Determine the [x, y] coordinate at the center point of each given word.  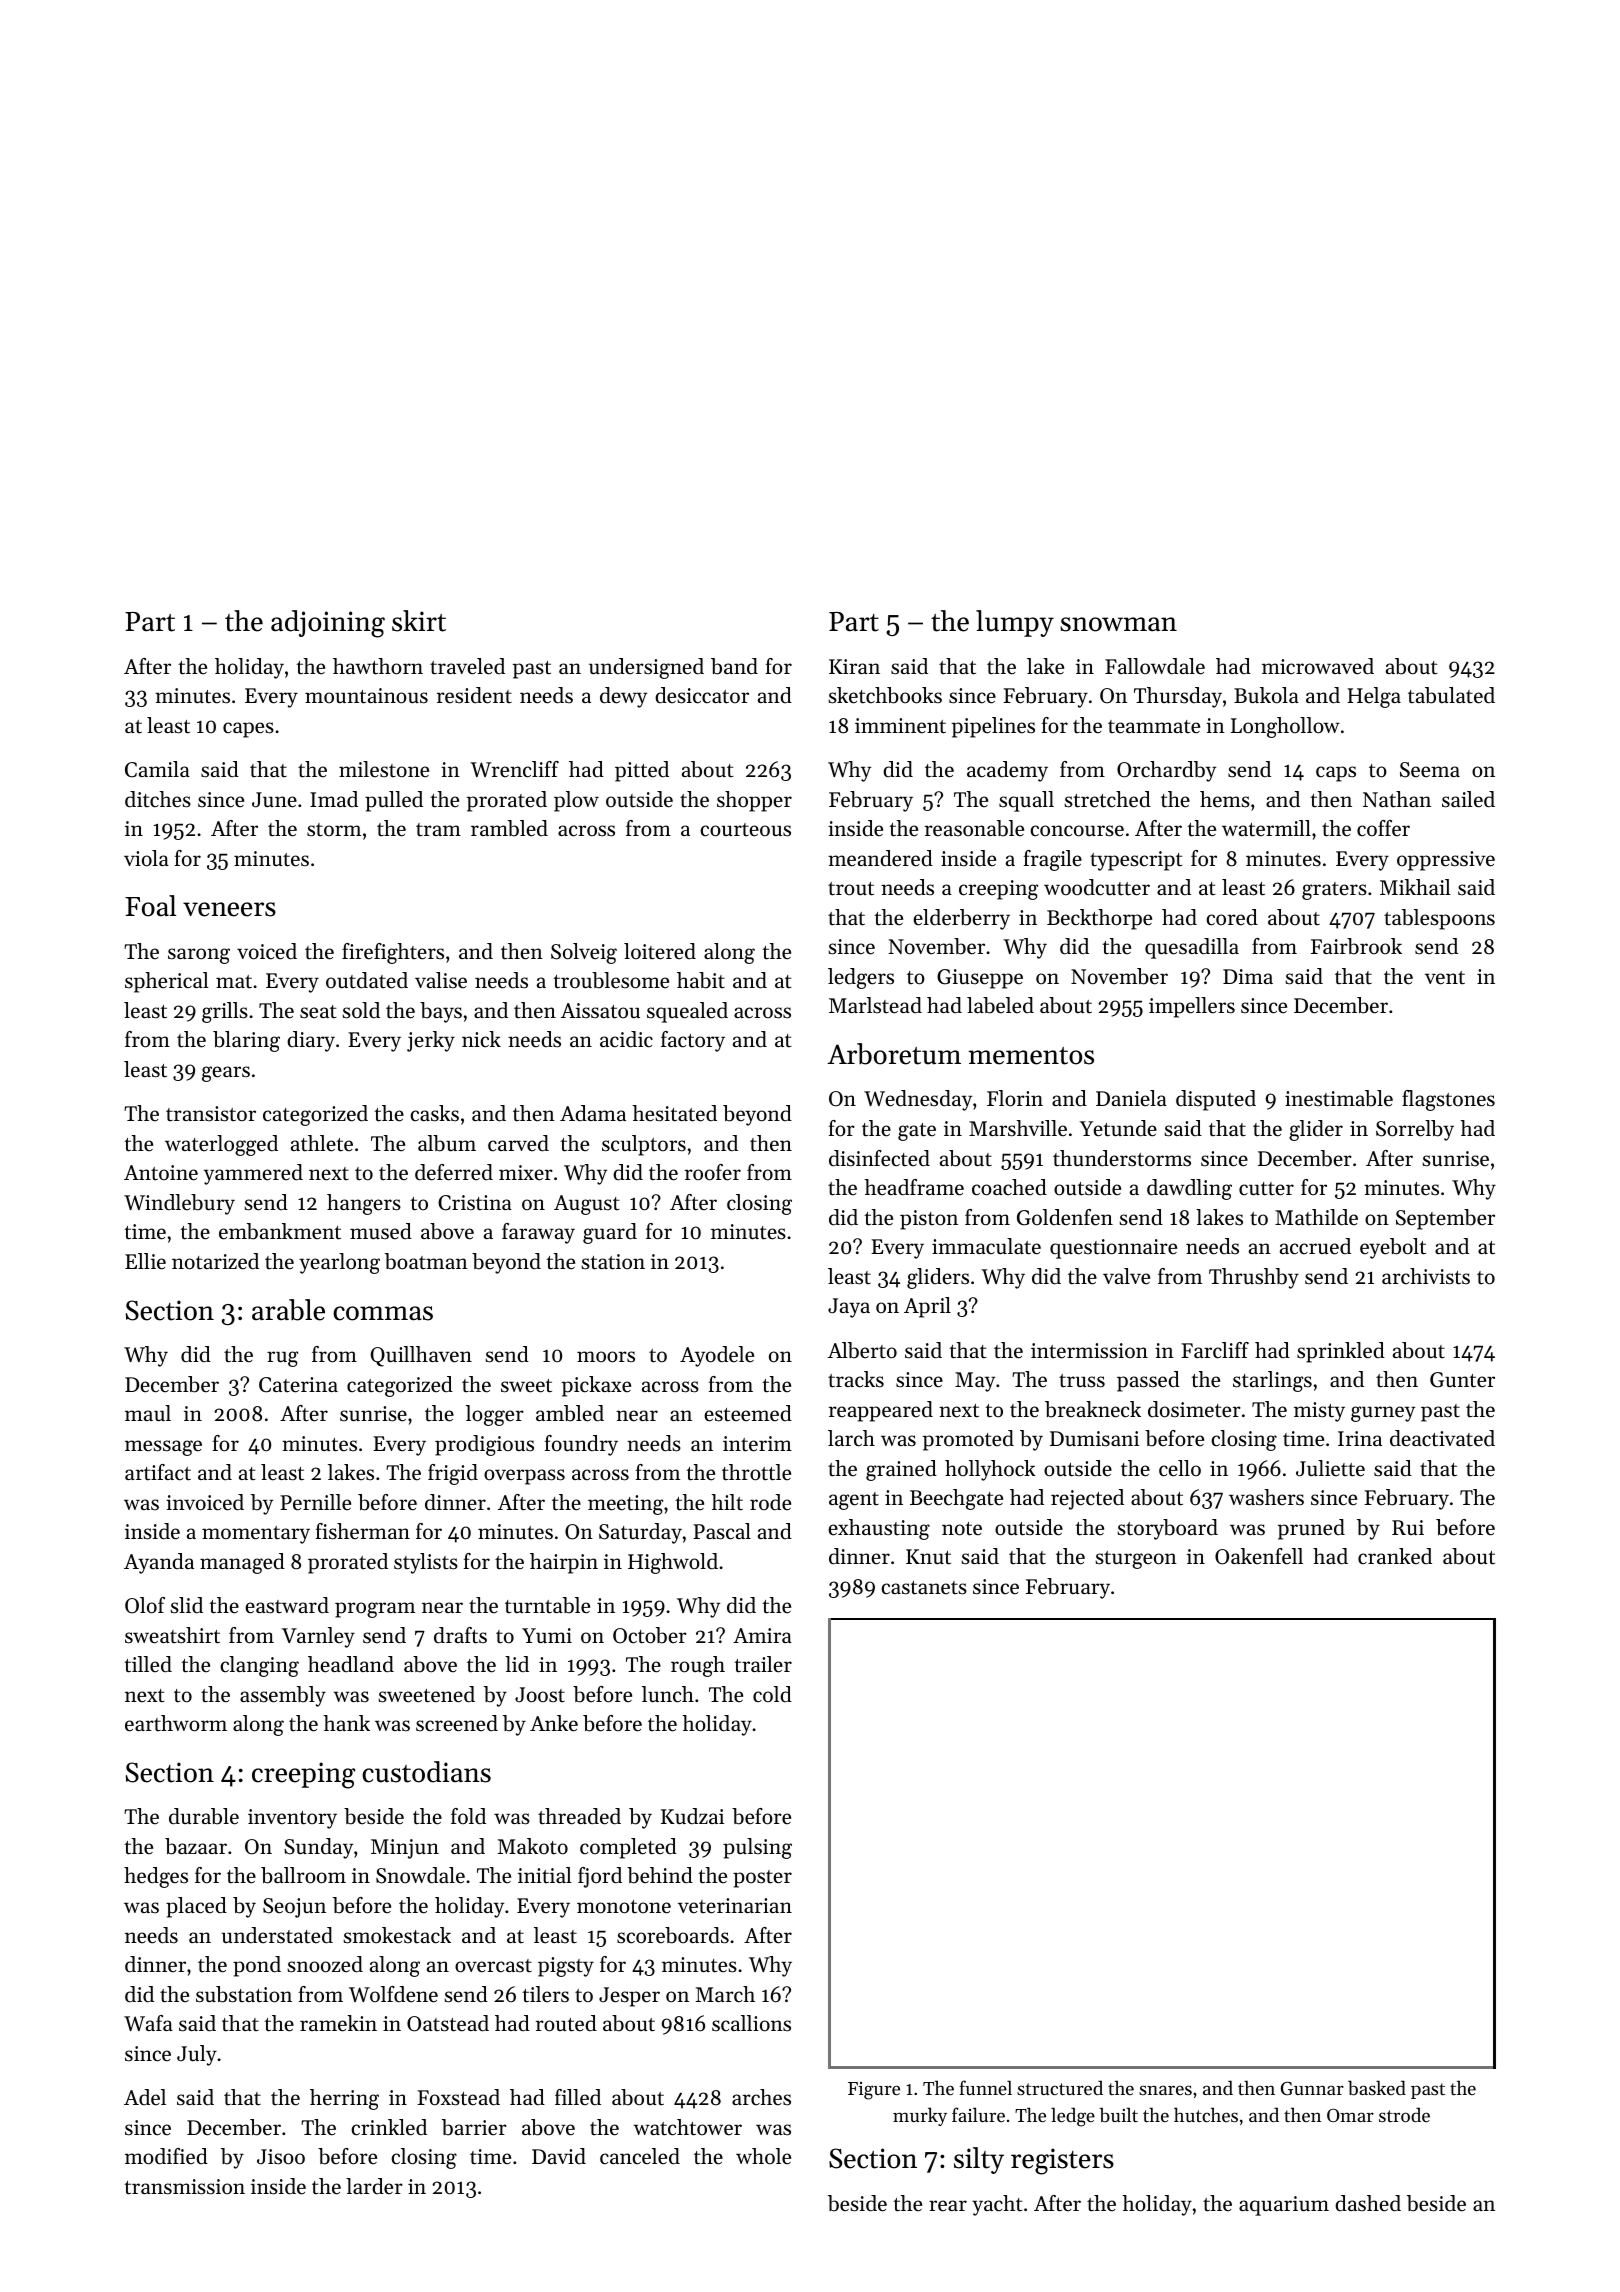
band [734, 666]
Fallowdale [1155, 666]
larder [374, 2186]
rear [948, 2206]
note [962, 1529]
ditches [158, 799]
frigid [453, 1474]
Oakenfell [1259, 1556]
